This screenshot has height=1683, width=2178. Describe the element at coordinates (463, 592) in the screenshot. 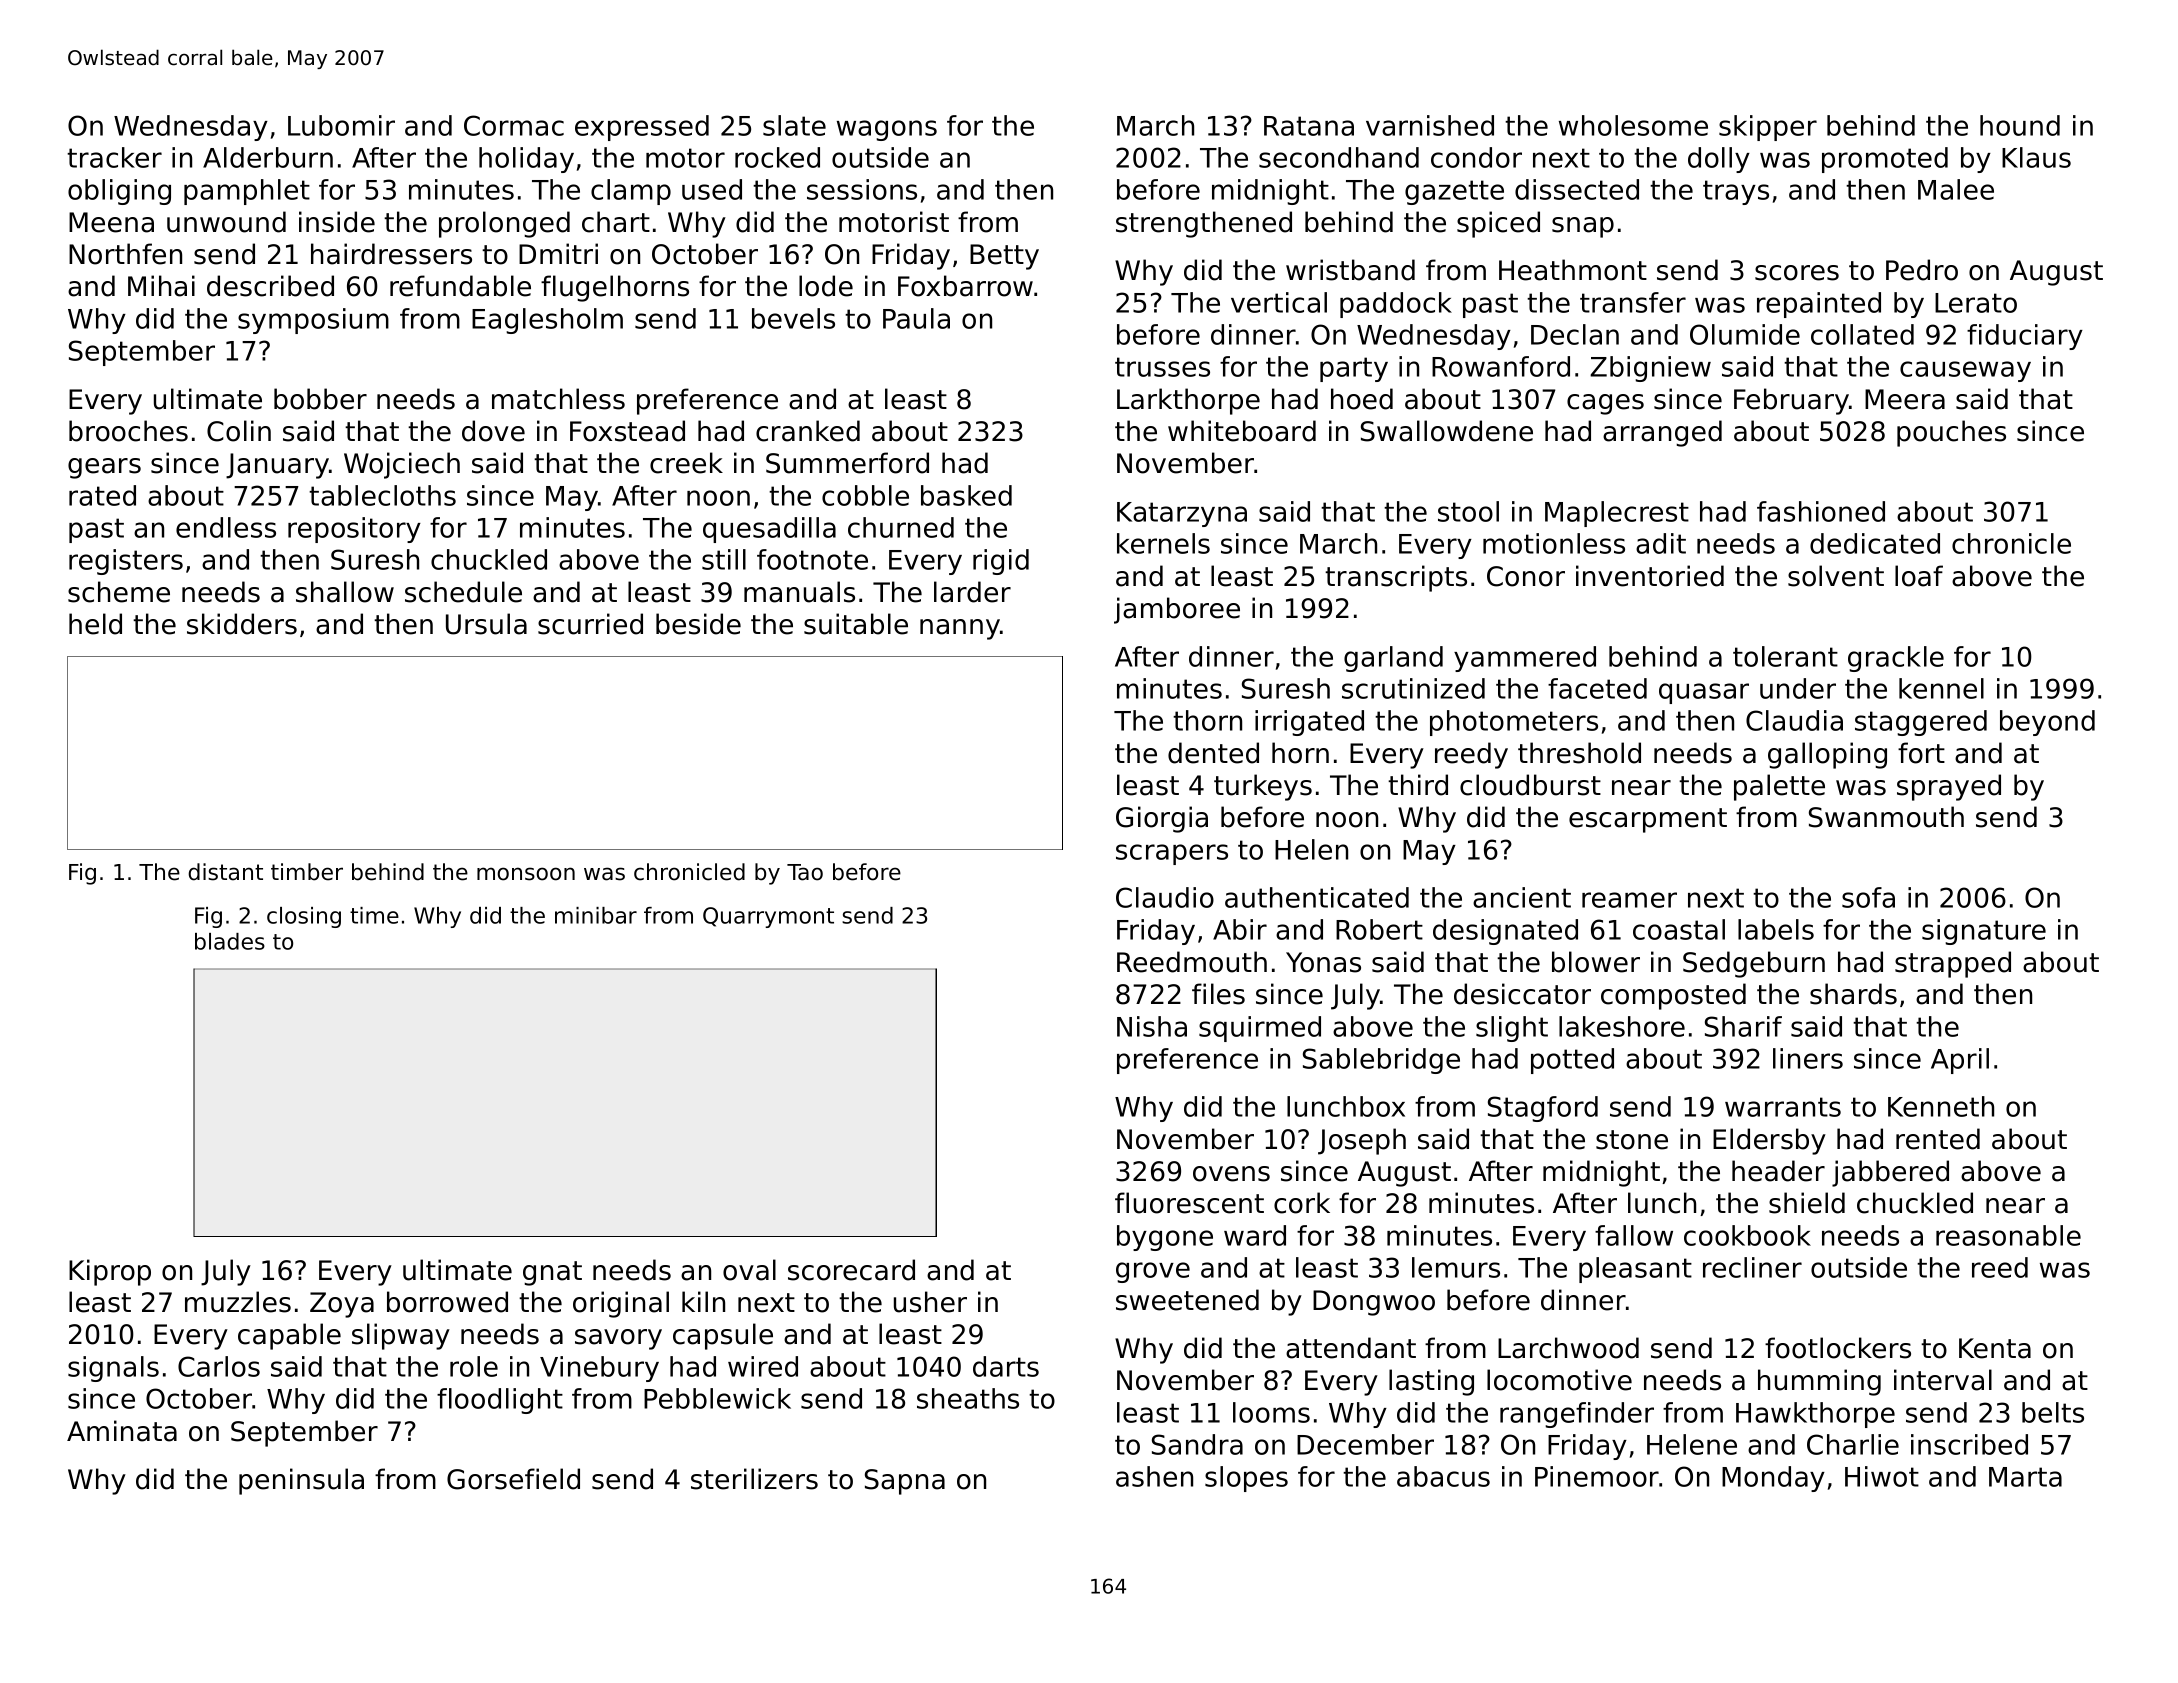

I see `schedule` at that location.
